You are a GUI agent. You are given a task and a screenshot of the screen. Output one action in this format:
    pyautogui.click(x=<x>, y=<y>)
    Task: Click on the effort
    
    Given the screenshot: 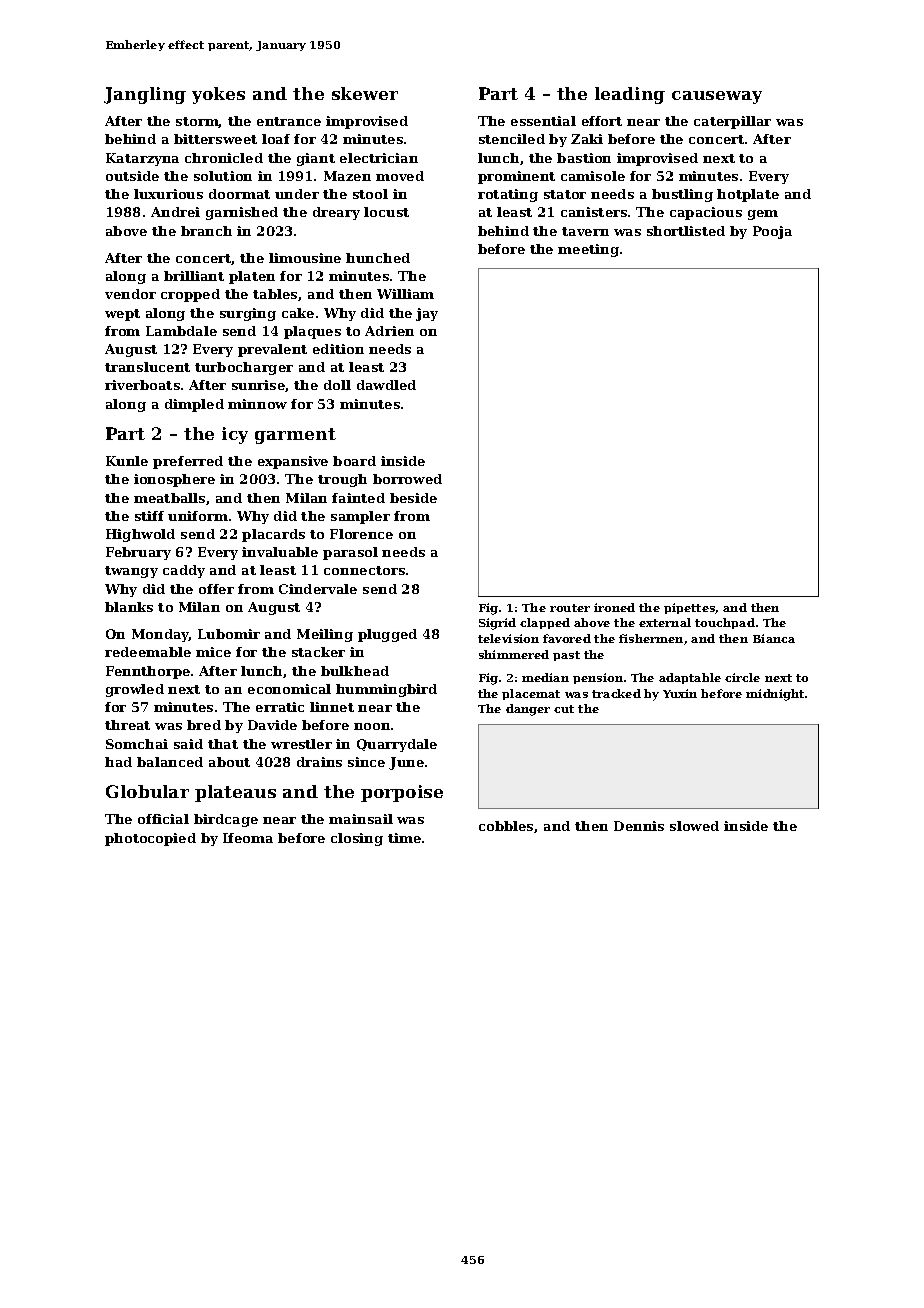 What is the action you would take?
    pyautogui.click(x=602, y=121)
